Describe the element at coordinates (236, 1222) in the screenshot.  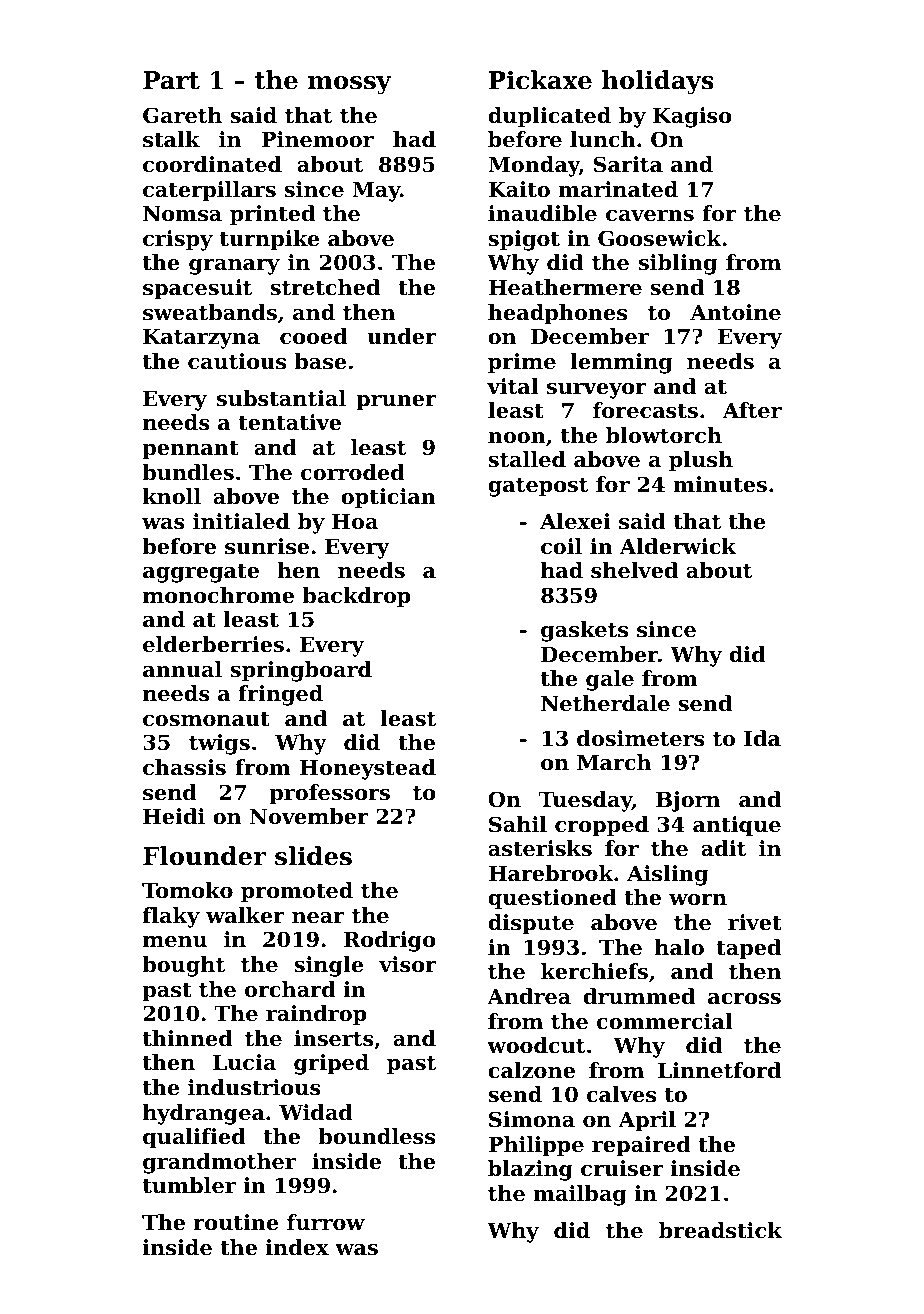
I see `routine` at that location.
